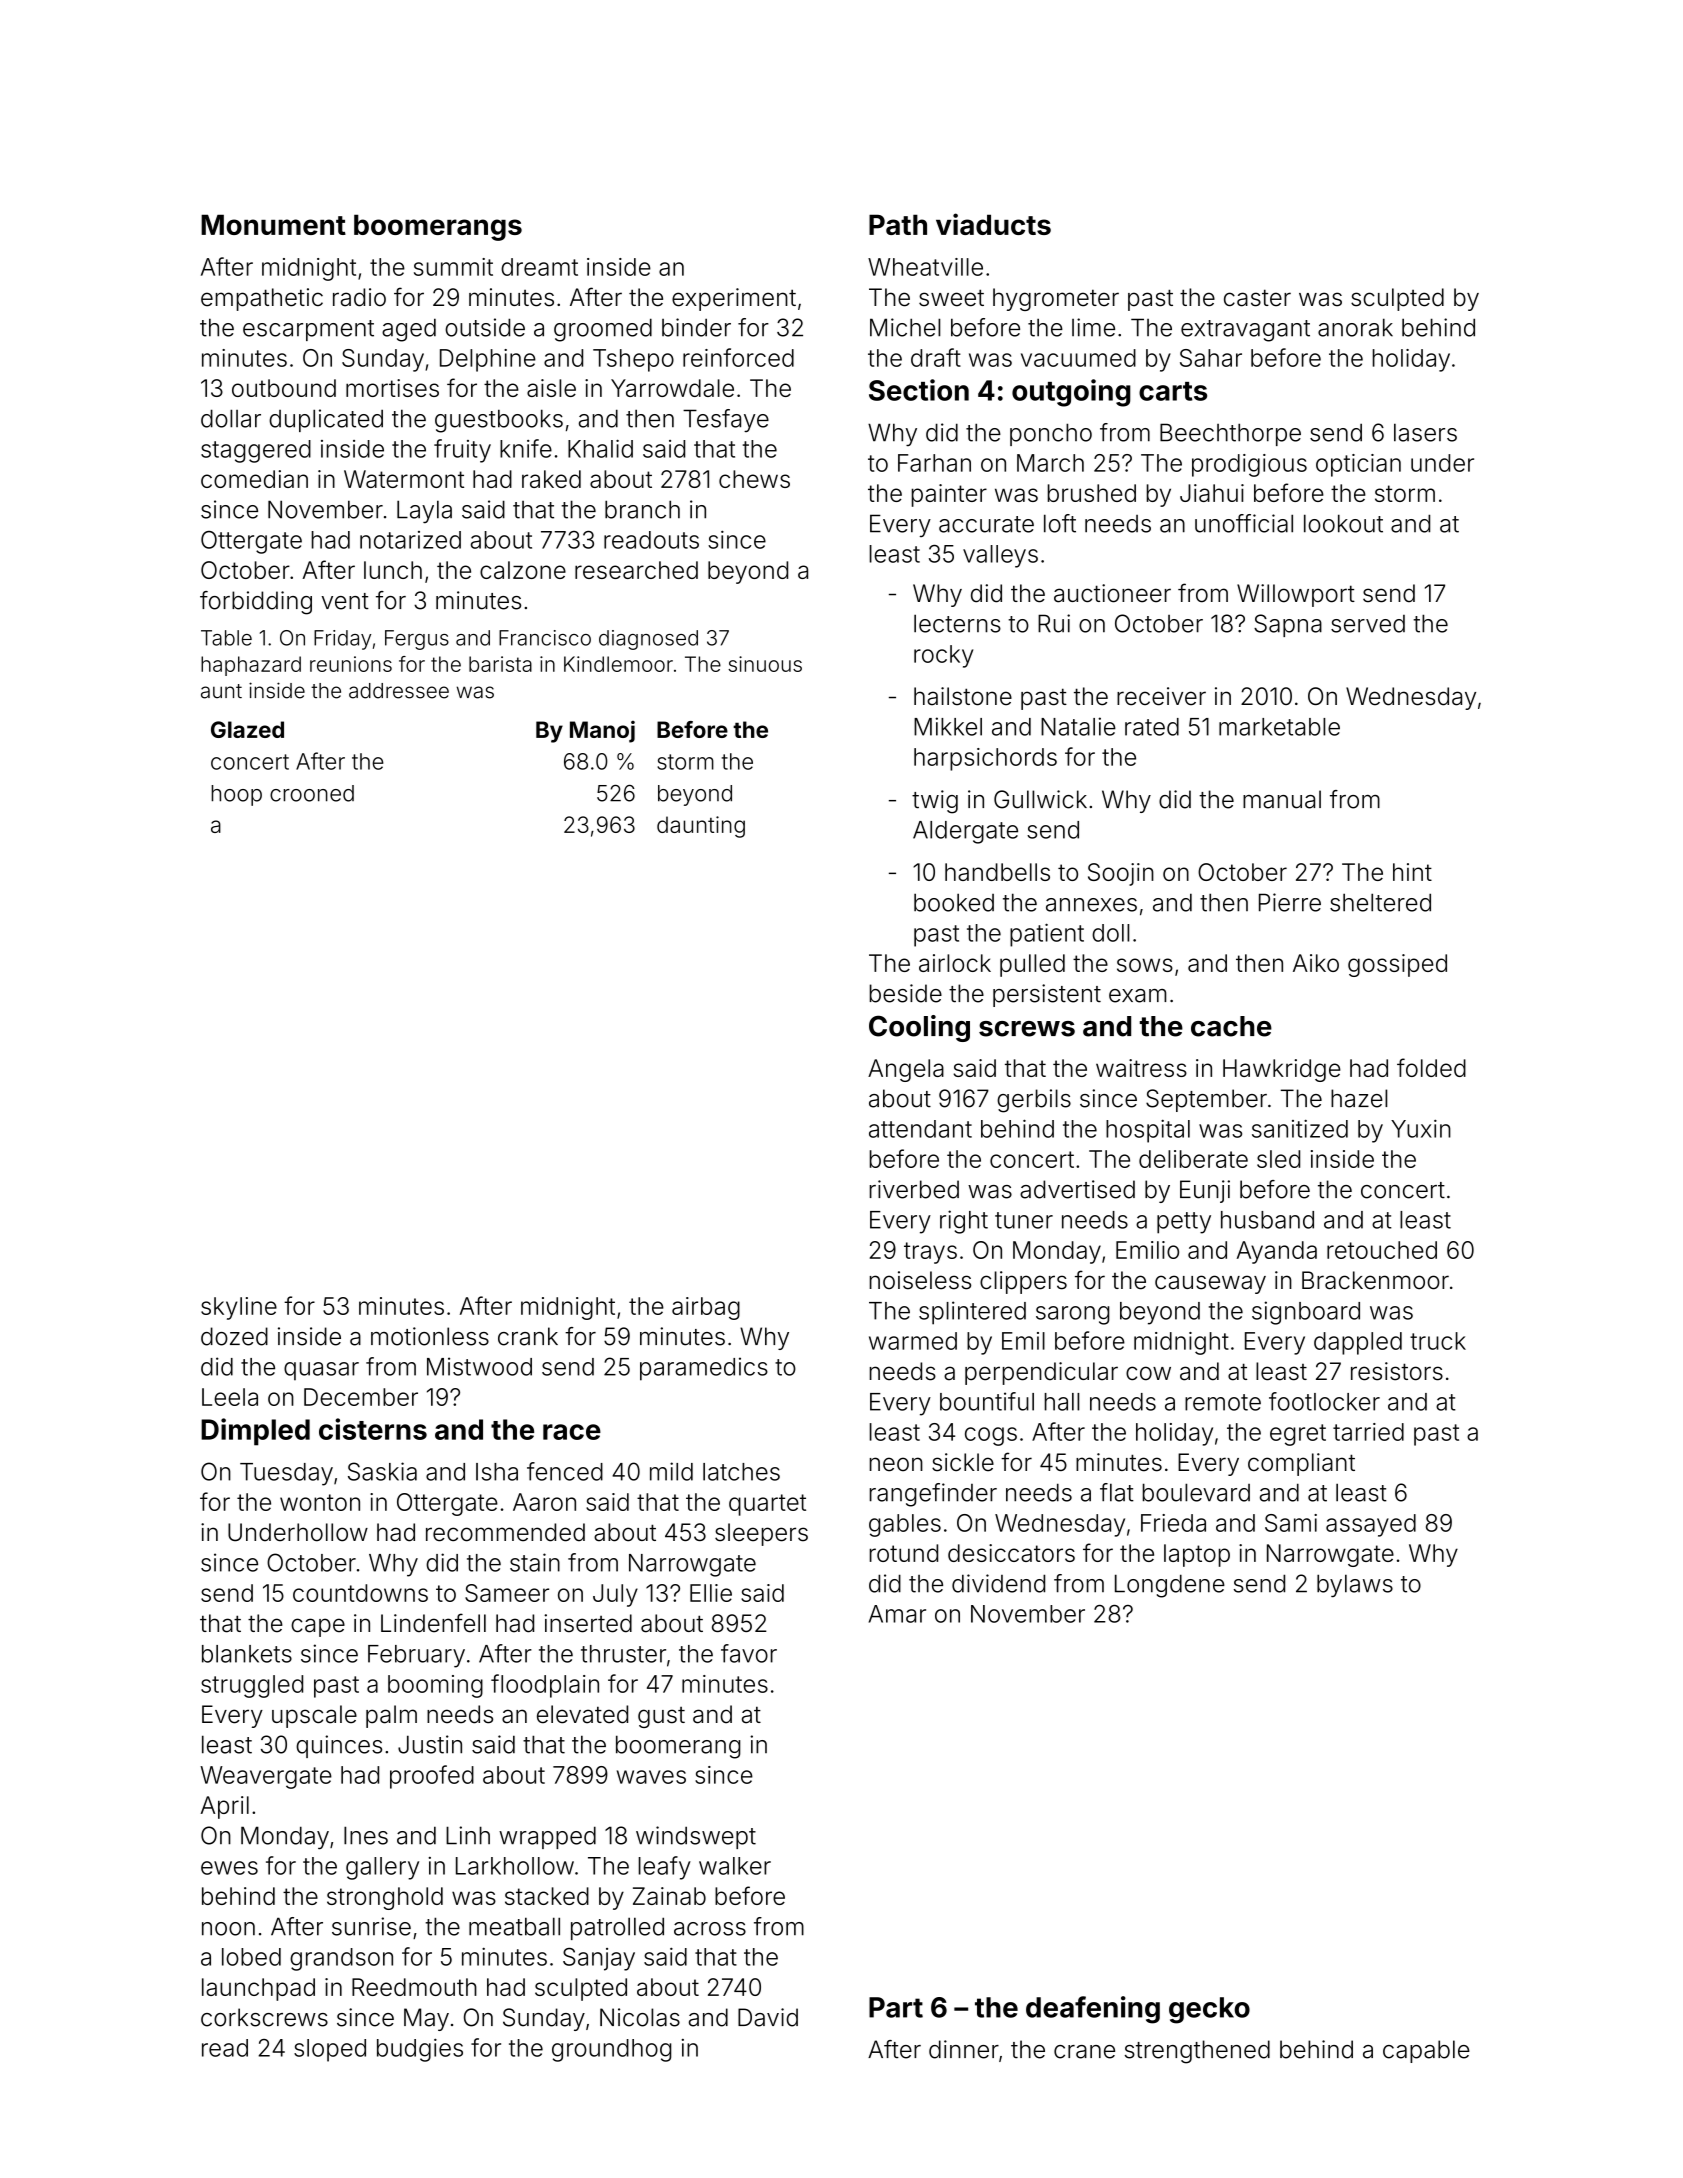 The width and height of the image is (1683, 2178). I want to click on Jiahui, so click(1212, 493).
